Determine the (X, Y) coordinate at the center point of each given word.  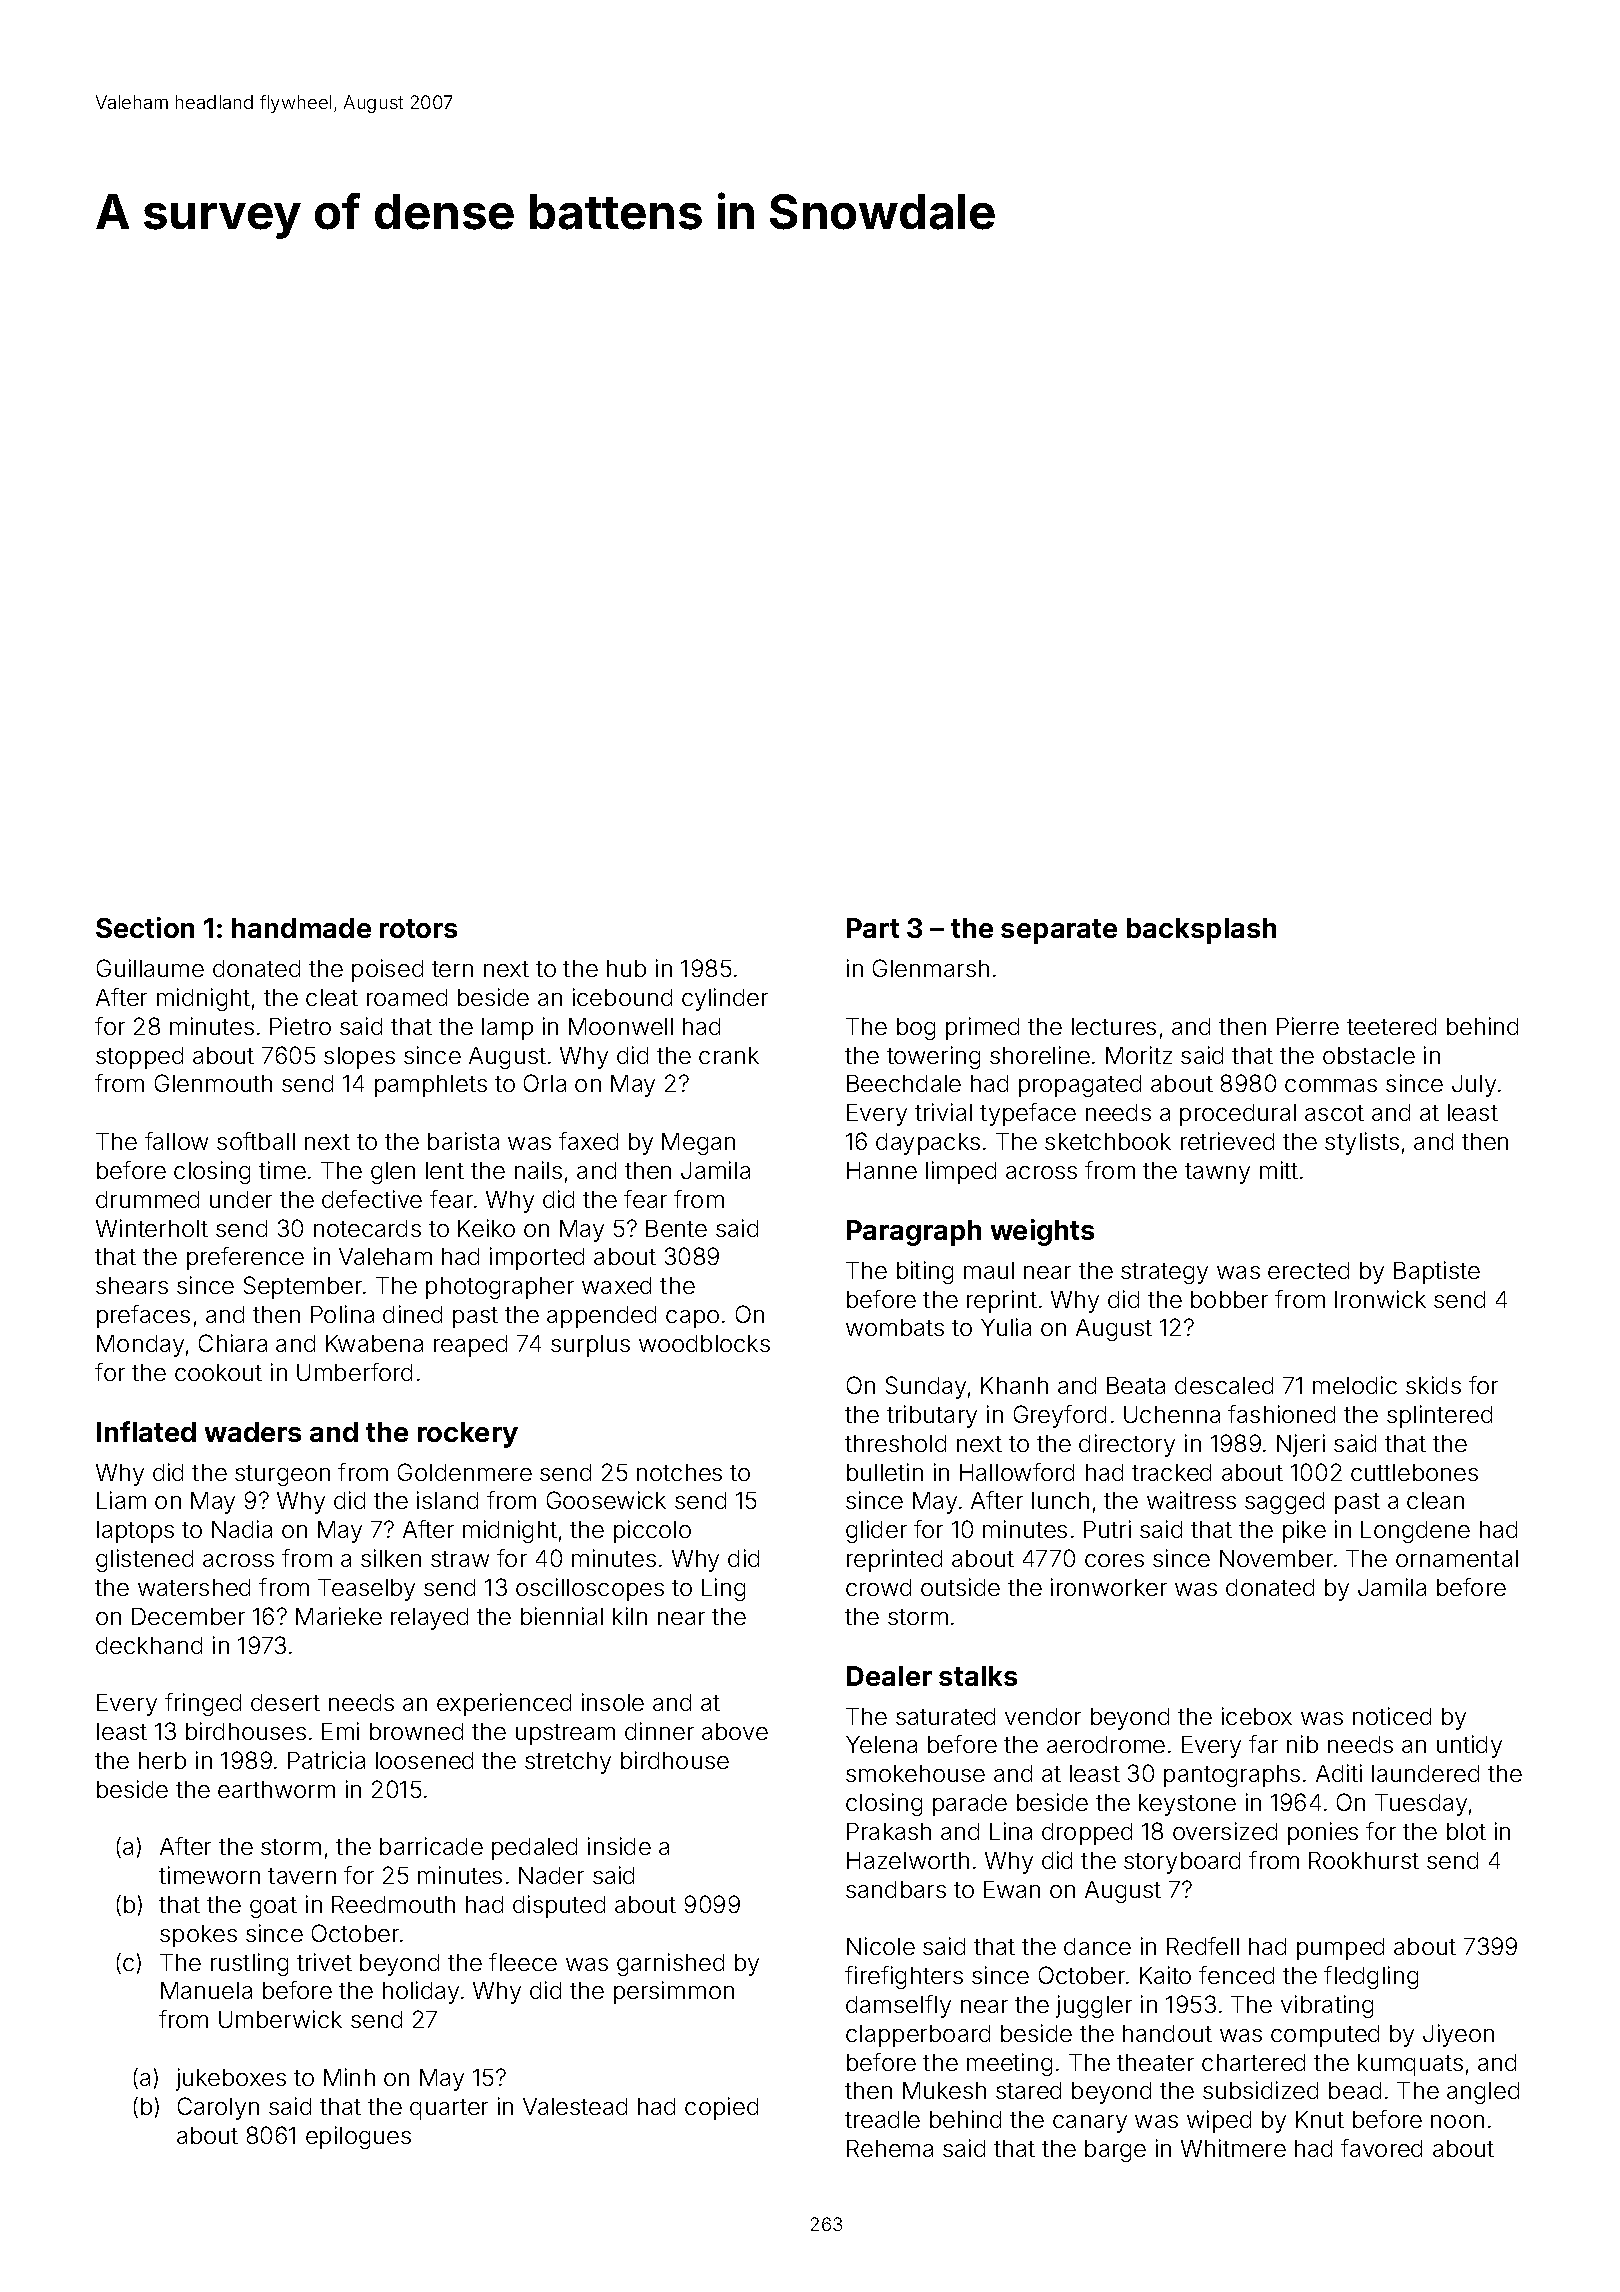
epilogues (358, 2137)
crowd (878, 1587)
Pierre (1308, 1026)
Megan (698, 1144)
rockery (468, 1435)
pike (1304, 1531)
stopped (139, 1058)
